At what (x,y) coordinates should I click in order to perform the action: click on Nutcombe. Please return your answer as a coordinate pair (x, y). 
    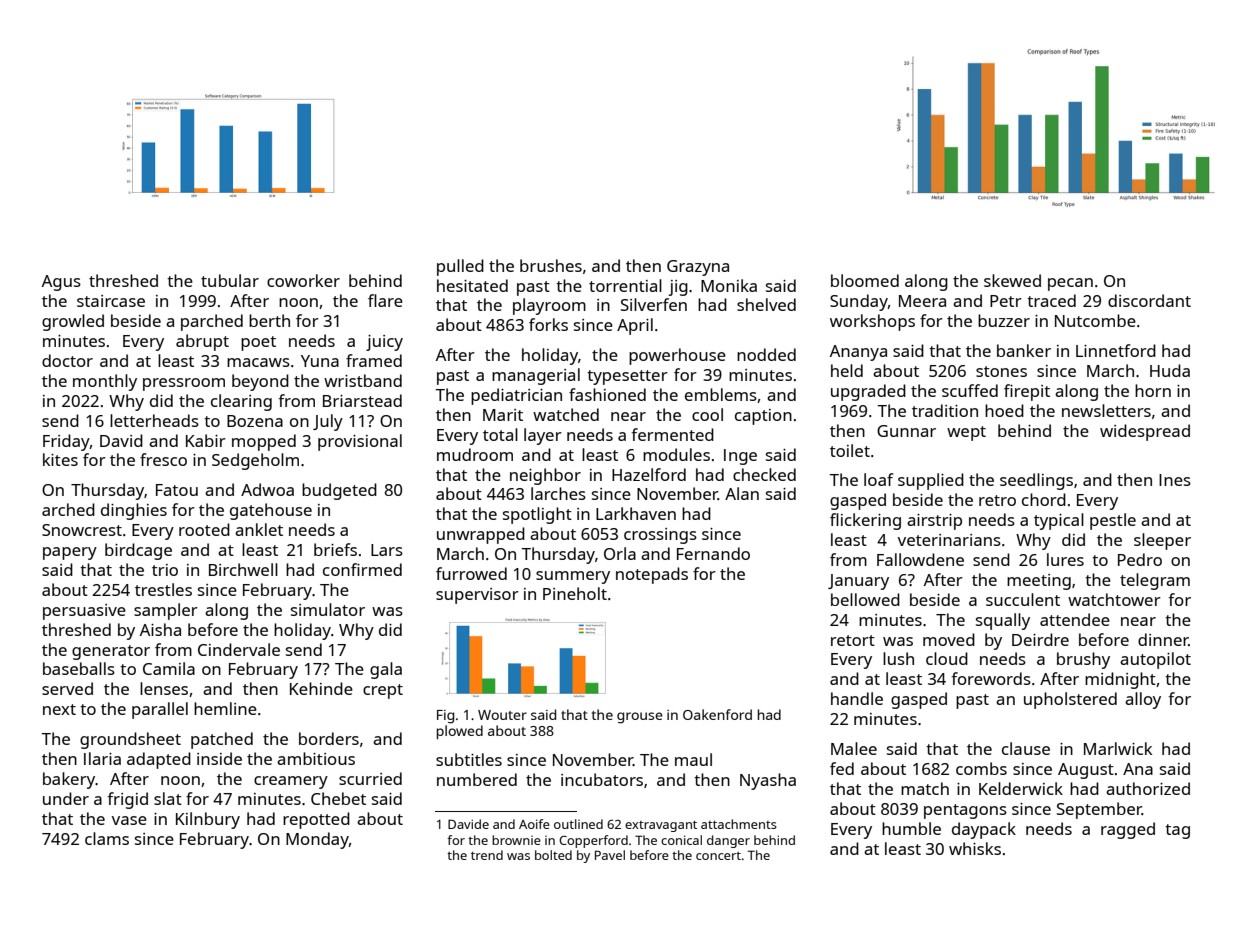
    Looking at the image, I should click on (1095, 320).
